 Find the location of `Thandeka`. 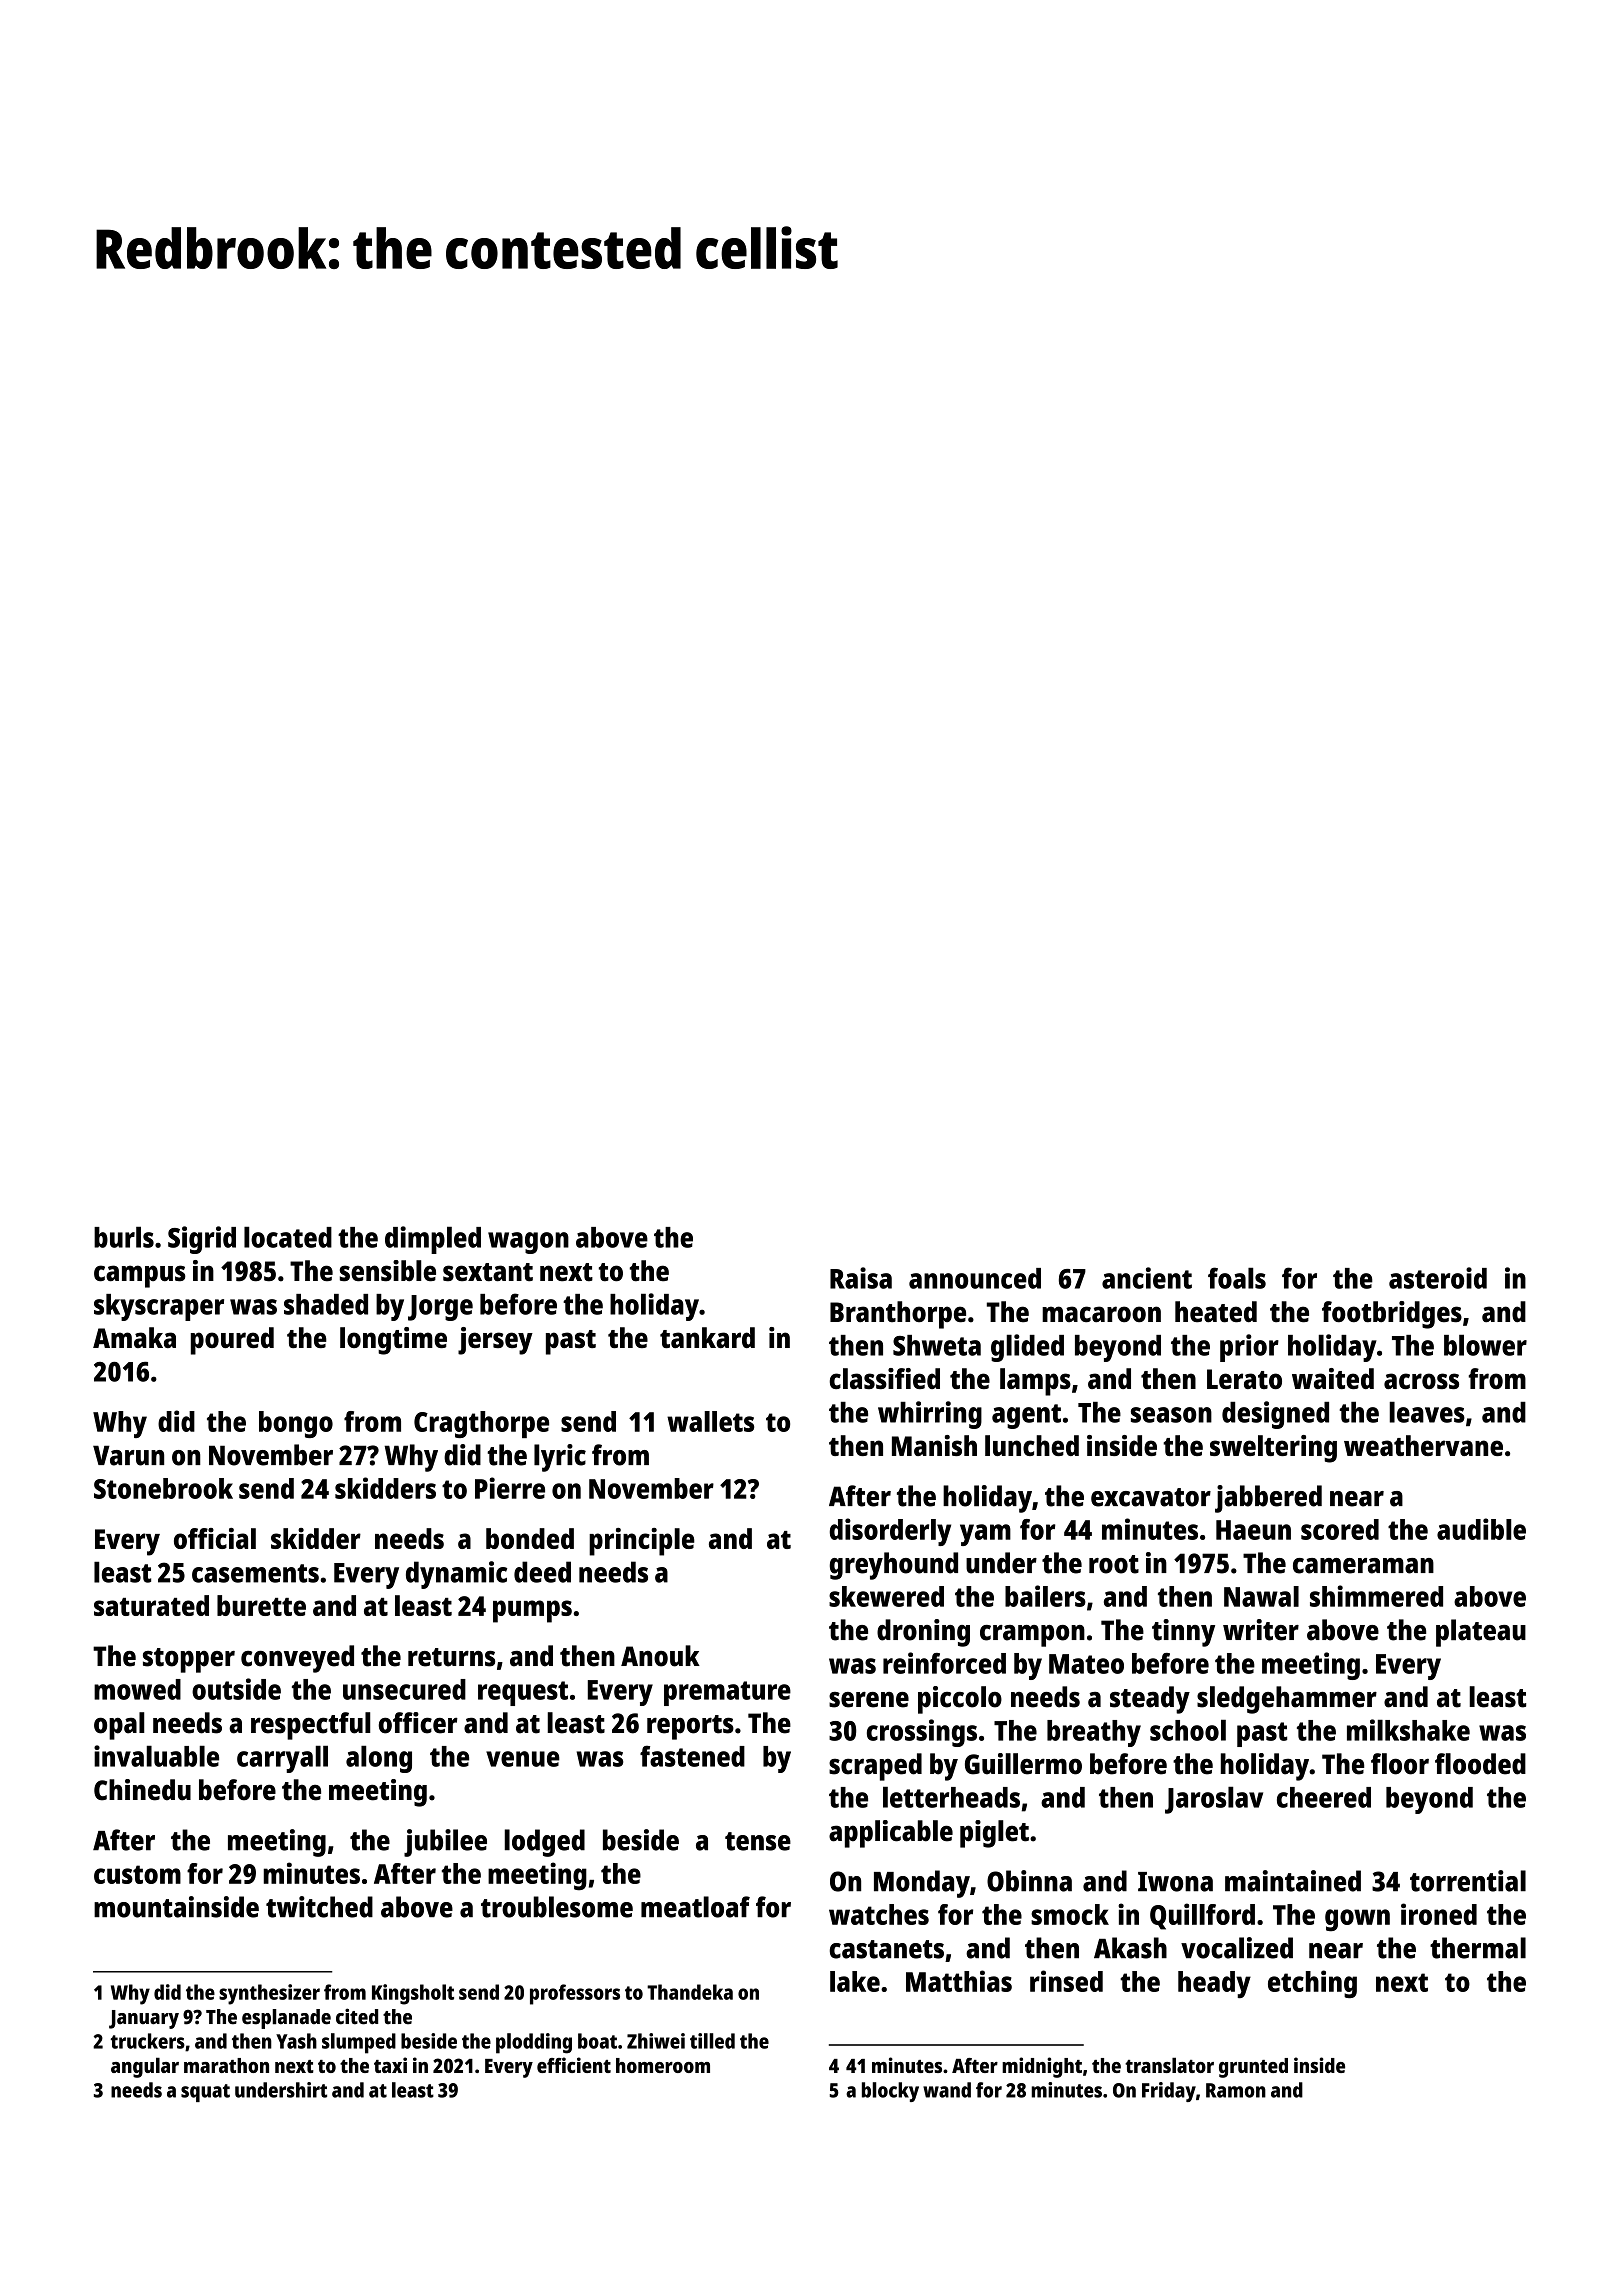

Thandeka is located at coordinates (690, 1992).
